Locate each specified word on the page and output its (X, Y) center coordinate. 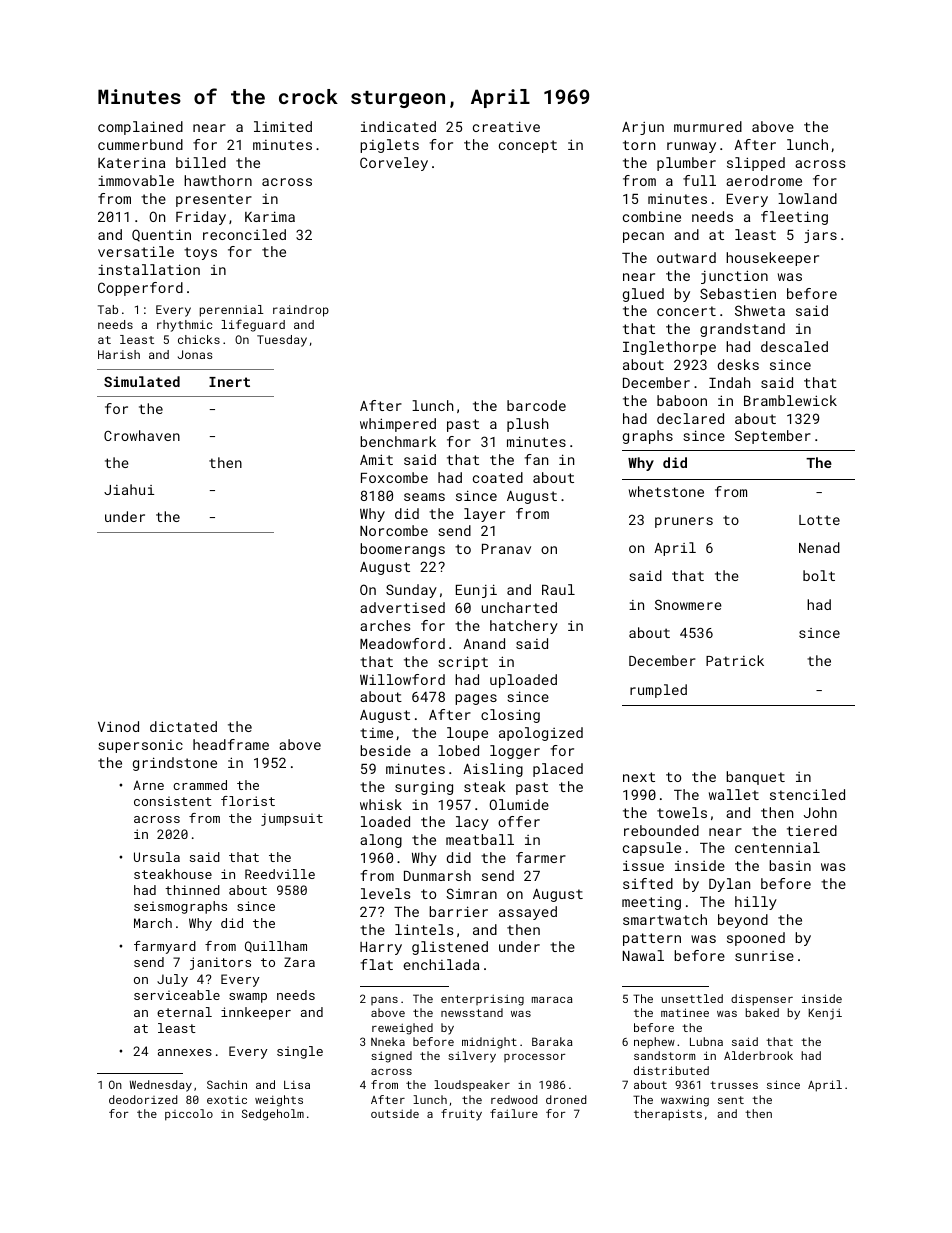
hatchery (524, 627)
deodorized (143, 1099)
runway (691, 147)
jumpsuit (292, 819)
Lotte (819, 520)
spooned (756, 939)
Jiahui (129, 489)
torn (639, 145)
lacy (472, 823)
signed (391, 1057)
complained (140, 128)
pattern (652, 939)
